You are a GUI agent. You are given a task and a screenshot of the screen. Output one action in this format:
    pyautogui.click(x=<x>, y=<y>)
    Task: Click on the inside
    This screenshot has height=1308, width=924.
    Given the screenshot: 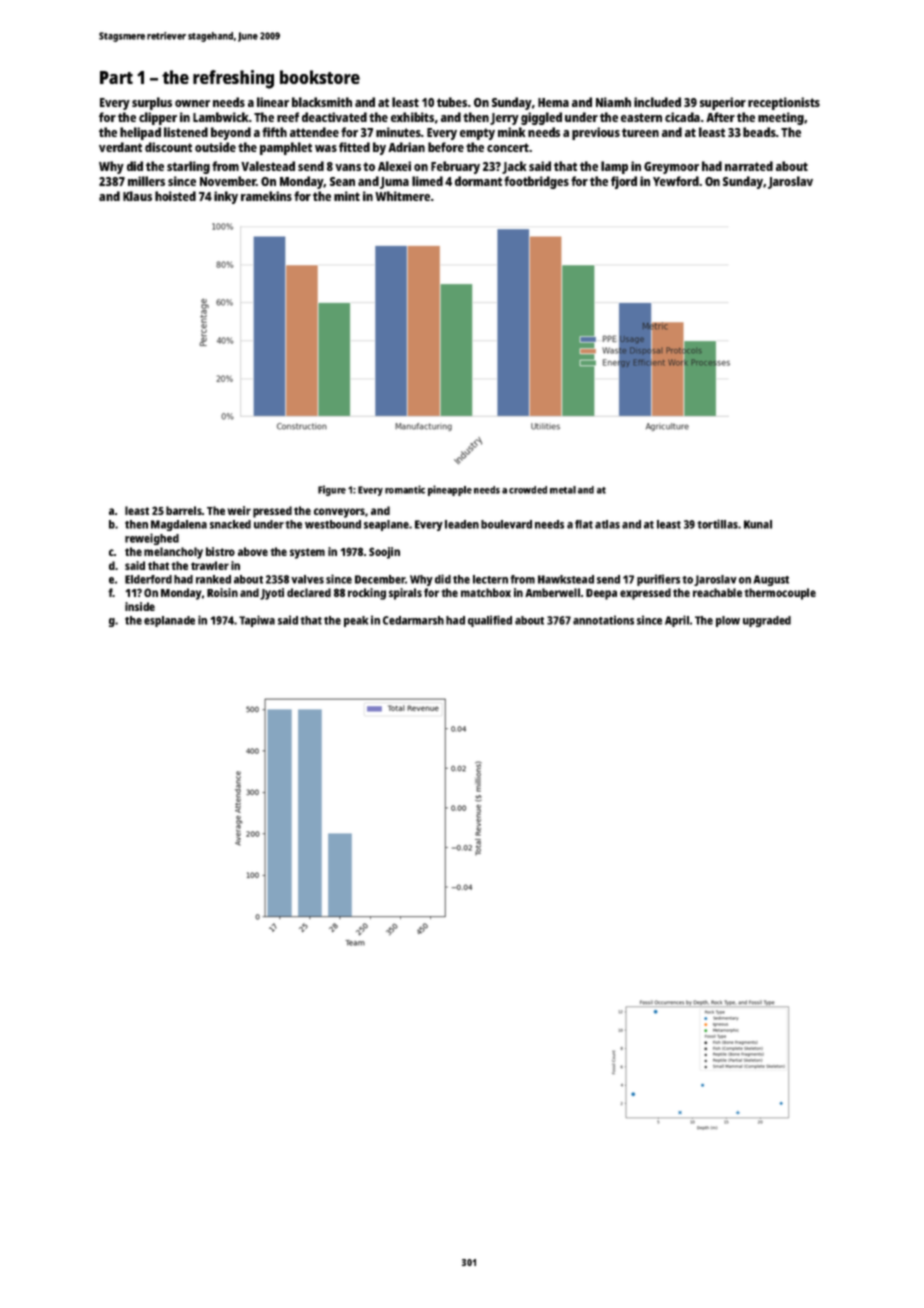 What is the action you would take?
    pyautogui.click(x=140, y=606)
